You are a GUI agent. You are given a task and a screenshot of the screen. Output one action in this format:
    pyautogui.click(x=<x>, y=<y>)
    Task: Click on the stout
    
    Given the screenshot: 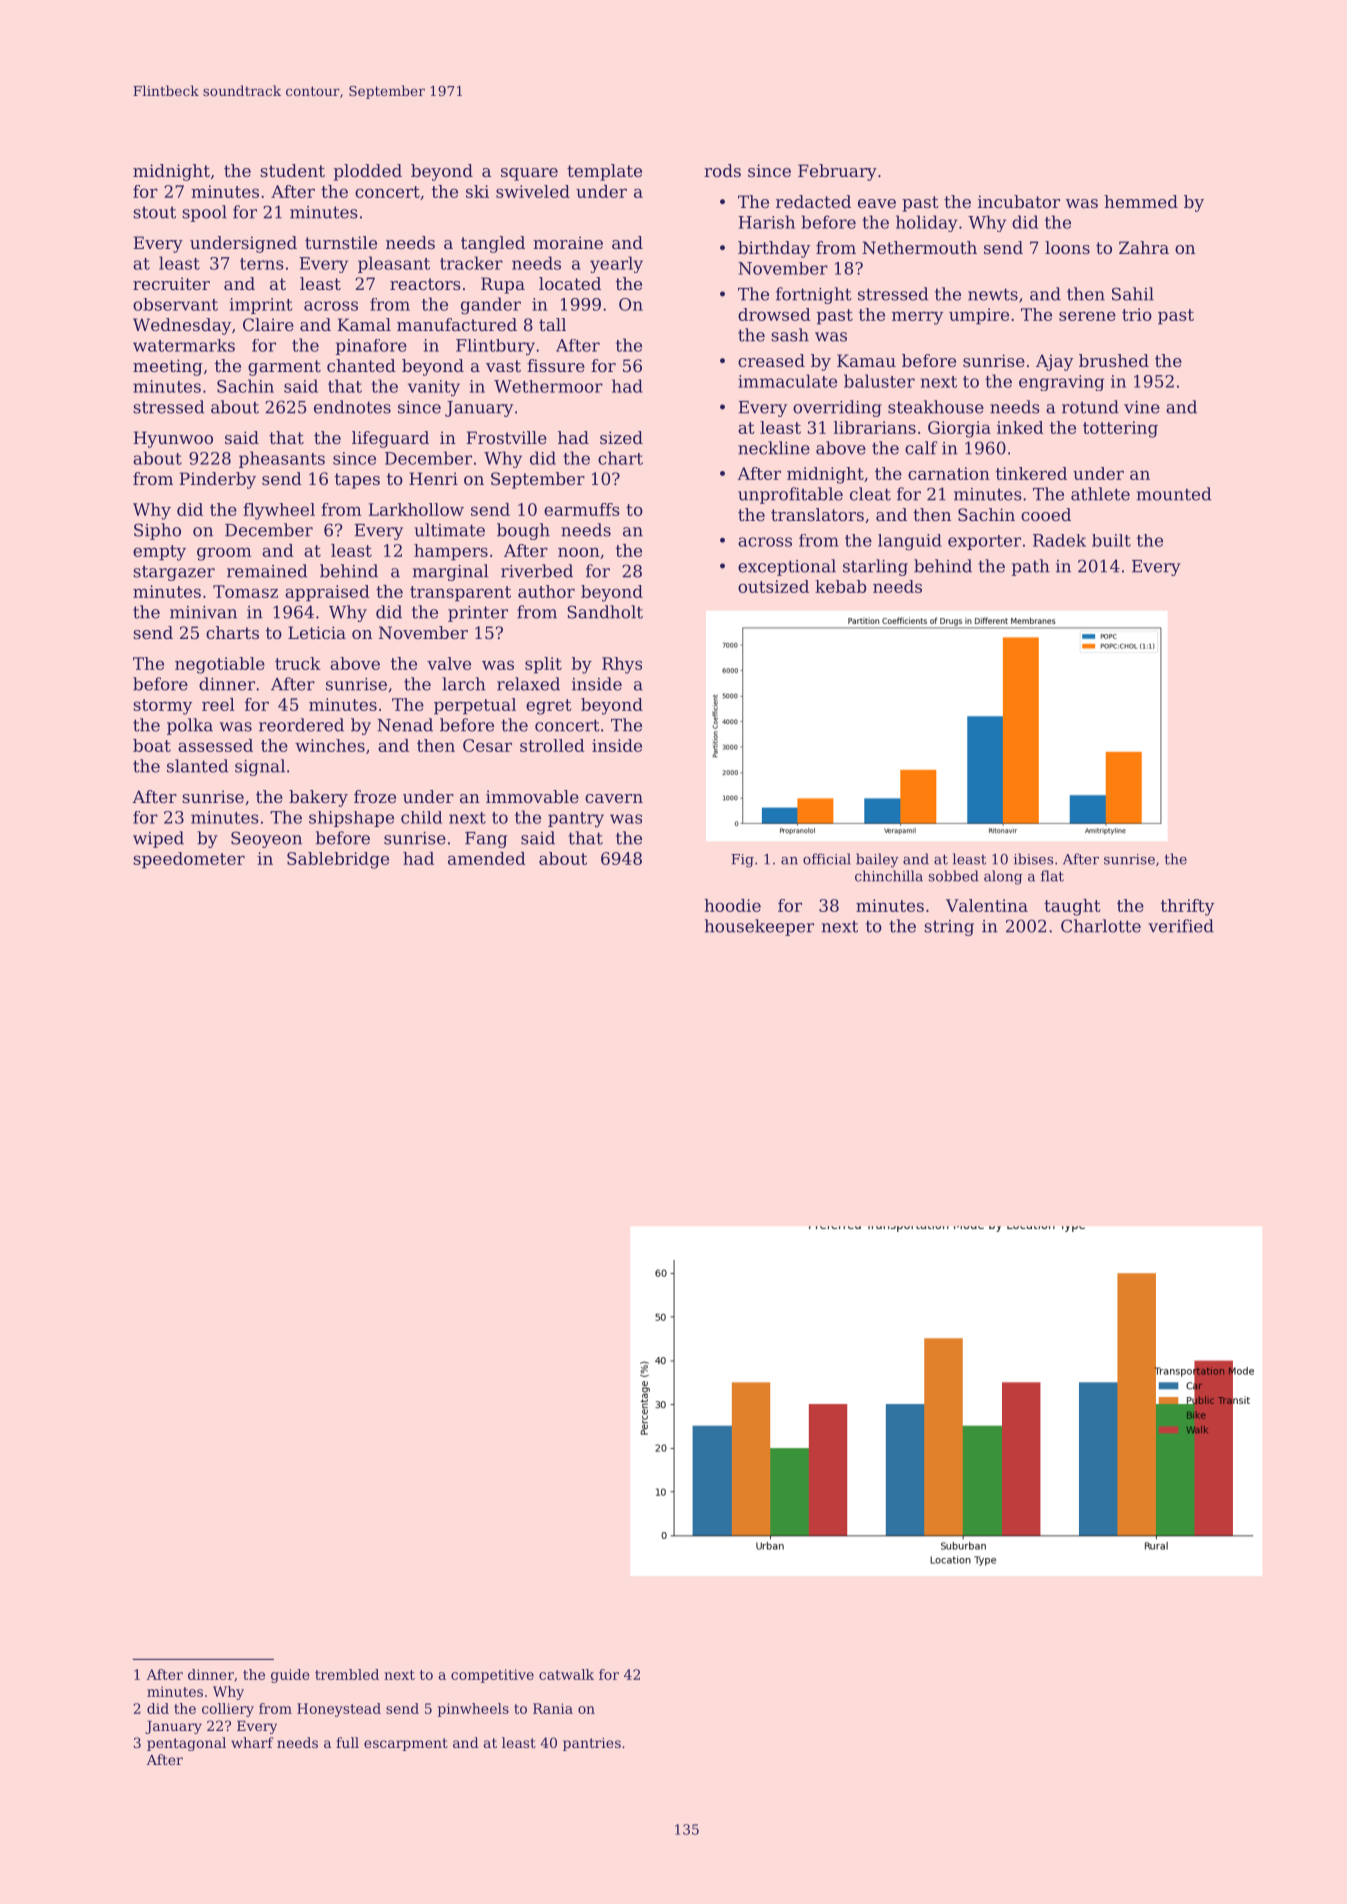 What is the action you would take?
    pyautogui.click(x=154, y=212)
